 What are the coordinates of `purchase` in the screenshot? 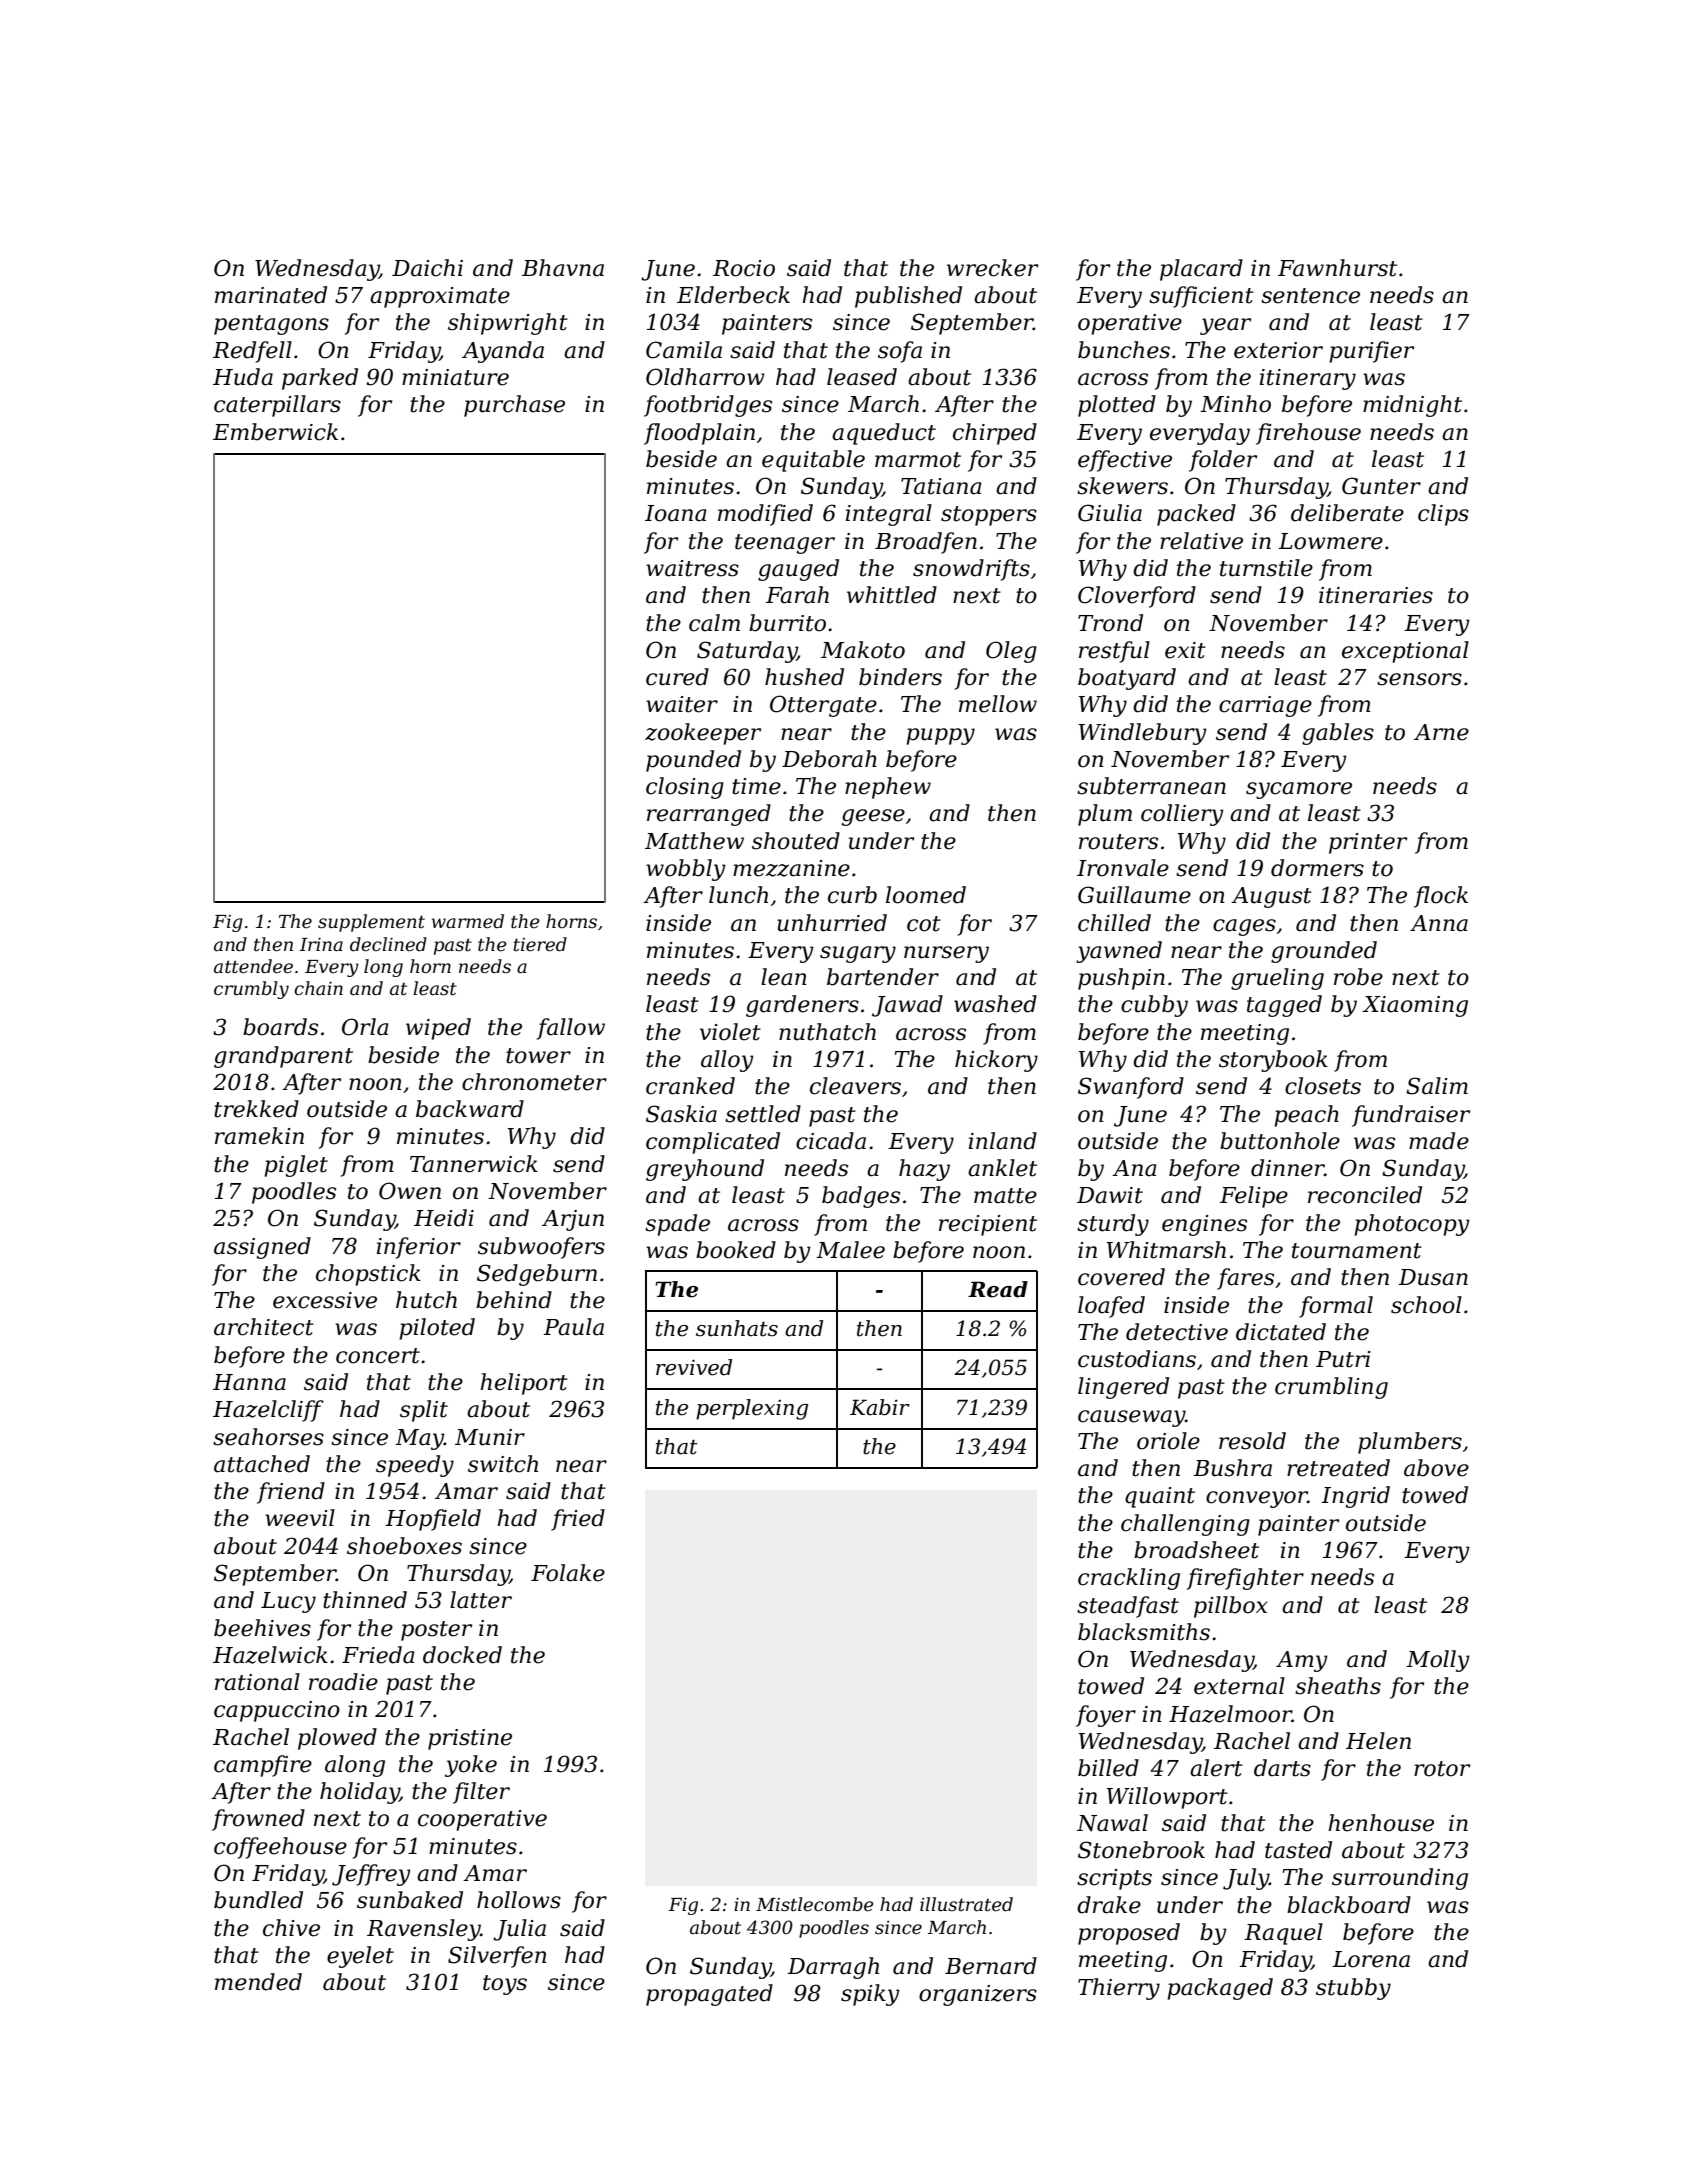 It's located at (514, 406).
